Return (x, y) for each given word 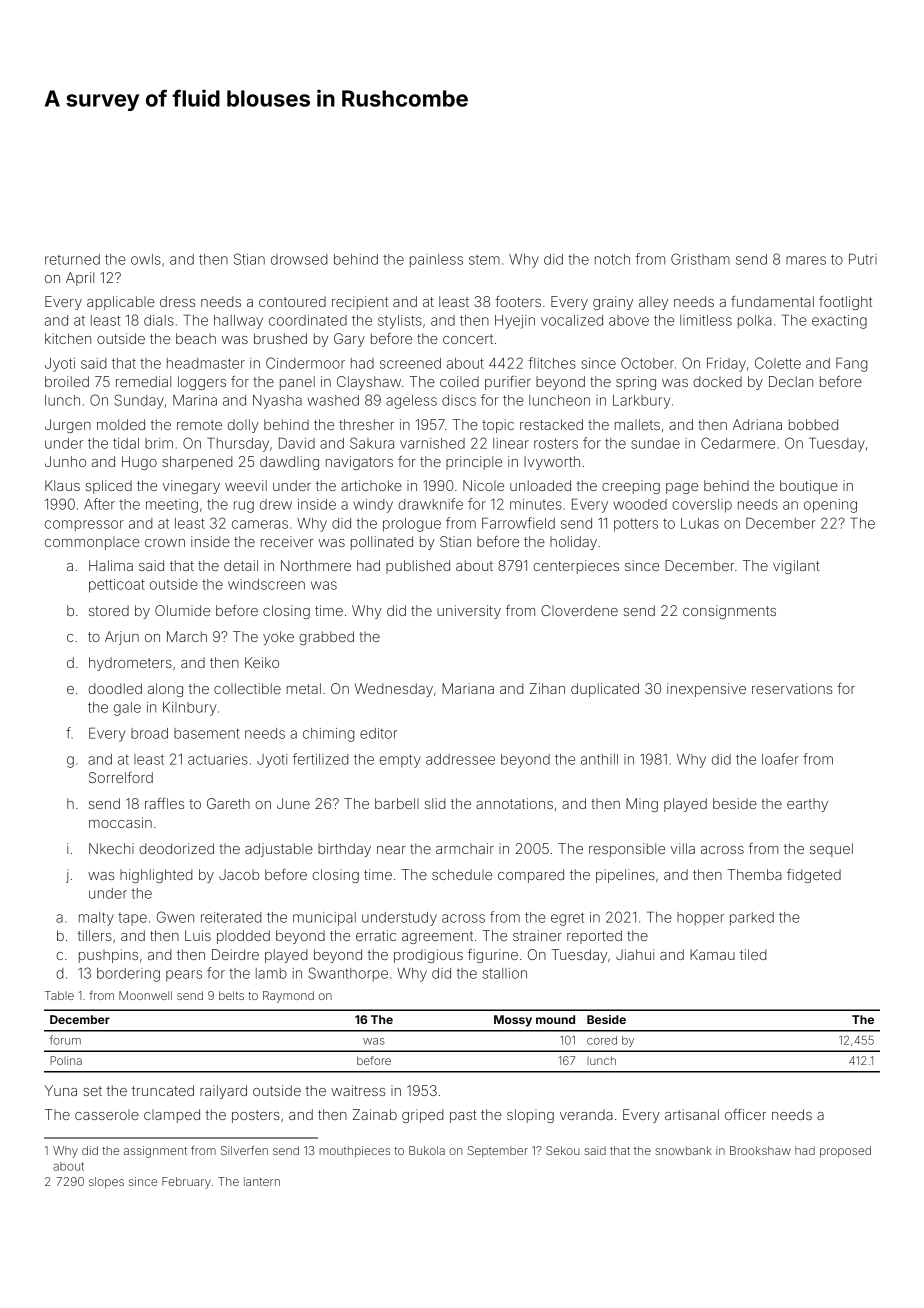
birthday (344, 850)
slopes (106, 1183)
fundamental (772, 301)
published (418, 567)
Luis (198, 935)
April (80, 279)
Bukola (427, 1150)
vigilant (796, 567)
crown (165, 543)
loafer (780, 759)
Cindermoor (305, 363)
